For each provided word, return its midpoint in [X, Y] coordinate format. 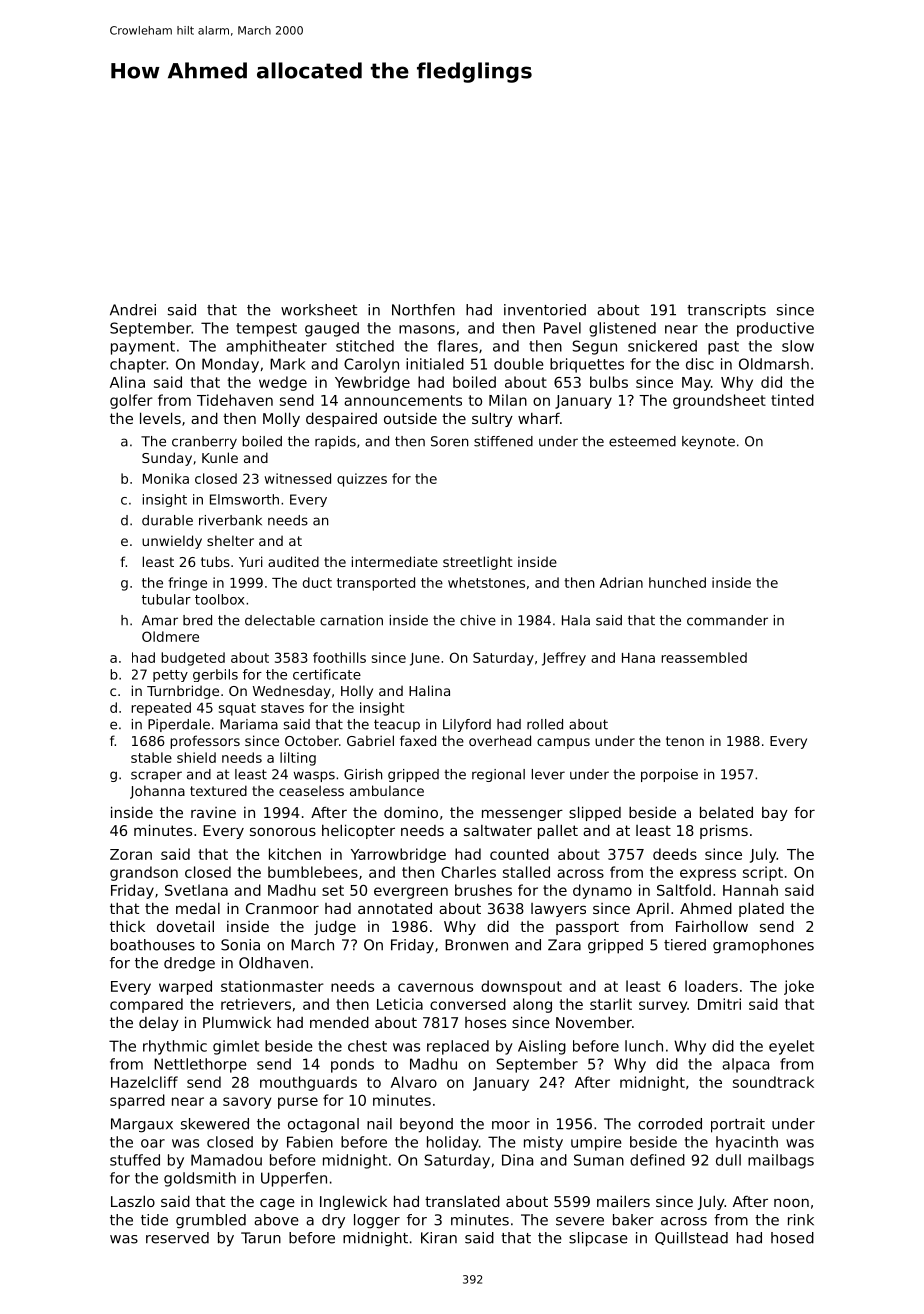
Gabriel [370, 740]
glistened [622, 329]
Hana [638, 658]
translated [462, 1201]
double [519, 364]
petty [170, 676]
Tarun [261, 1238]
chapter [138, 365]
